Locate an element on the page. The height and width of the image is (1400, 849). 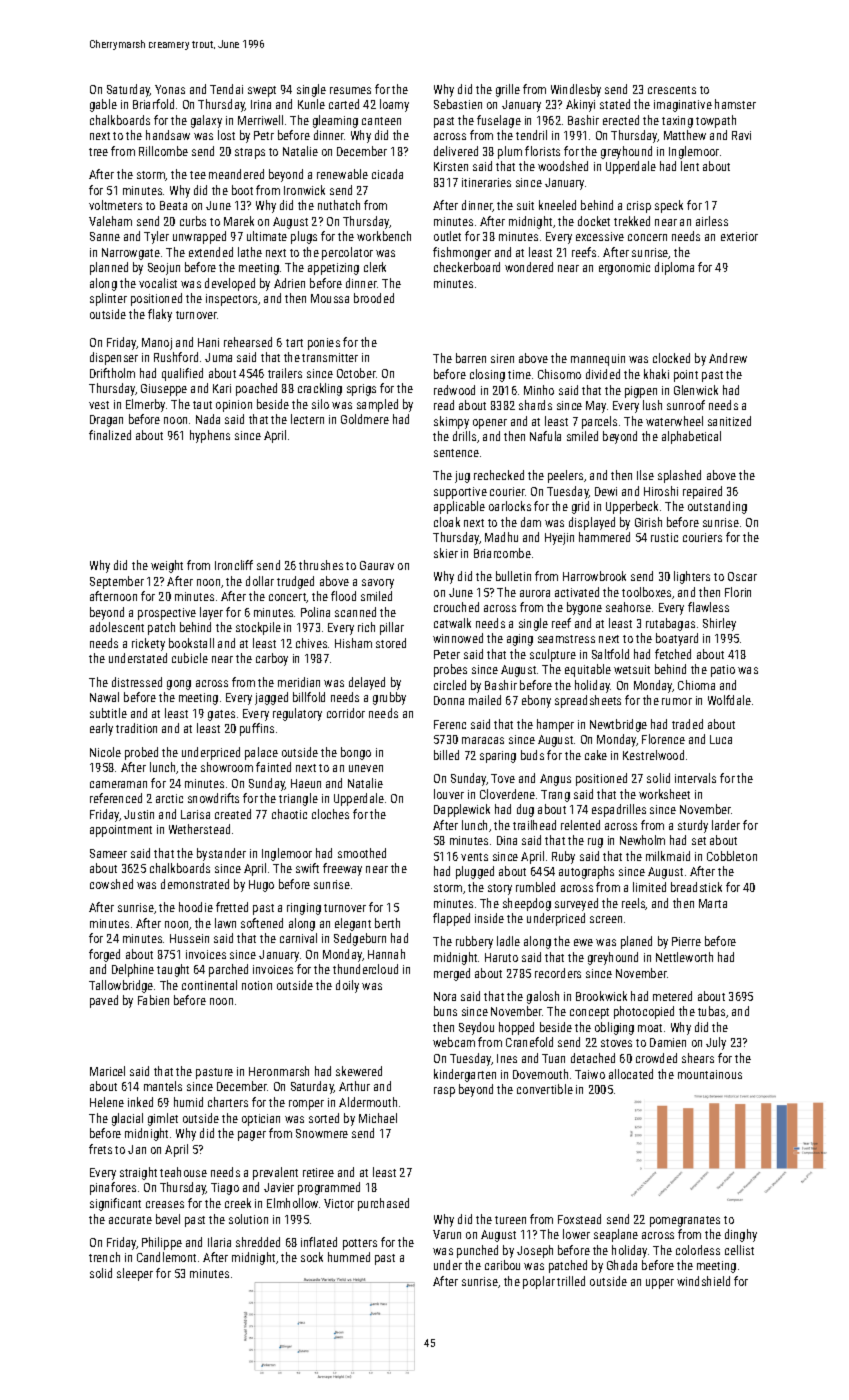
checkerboard is located at coordinates (467, 267).
